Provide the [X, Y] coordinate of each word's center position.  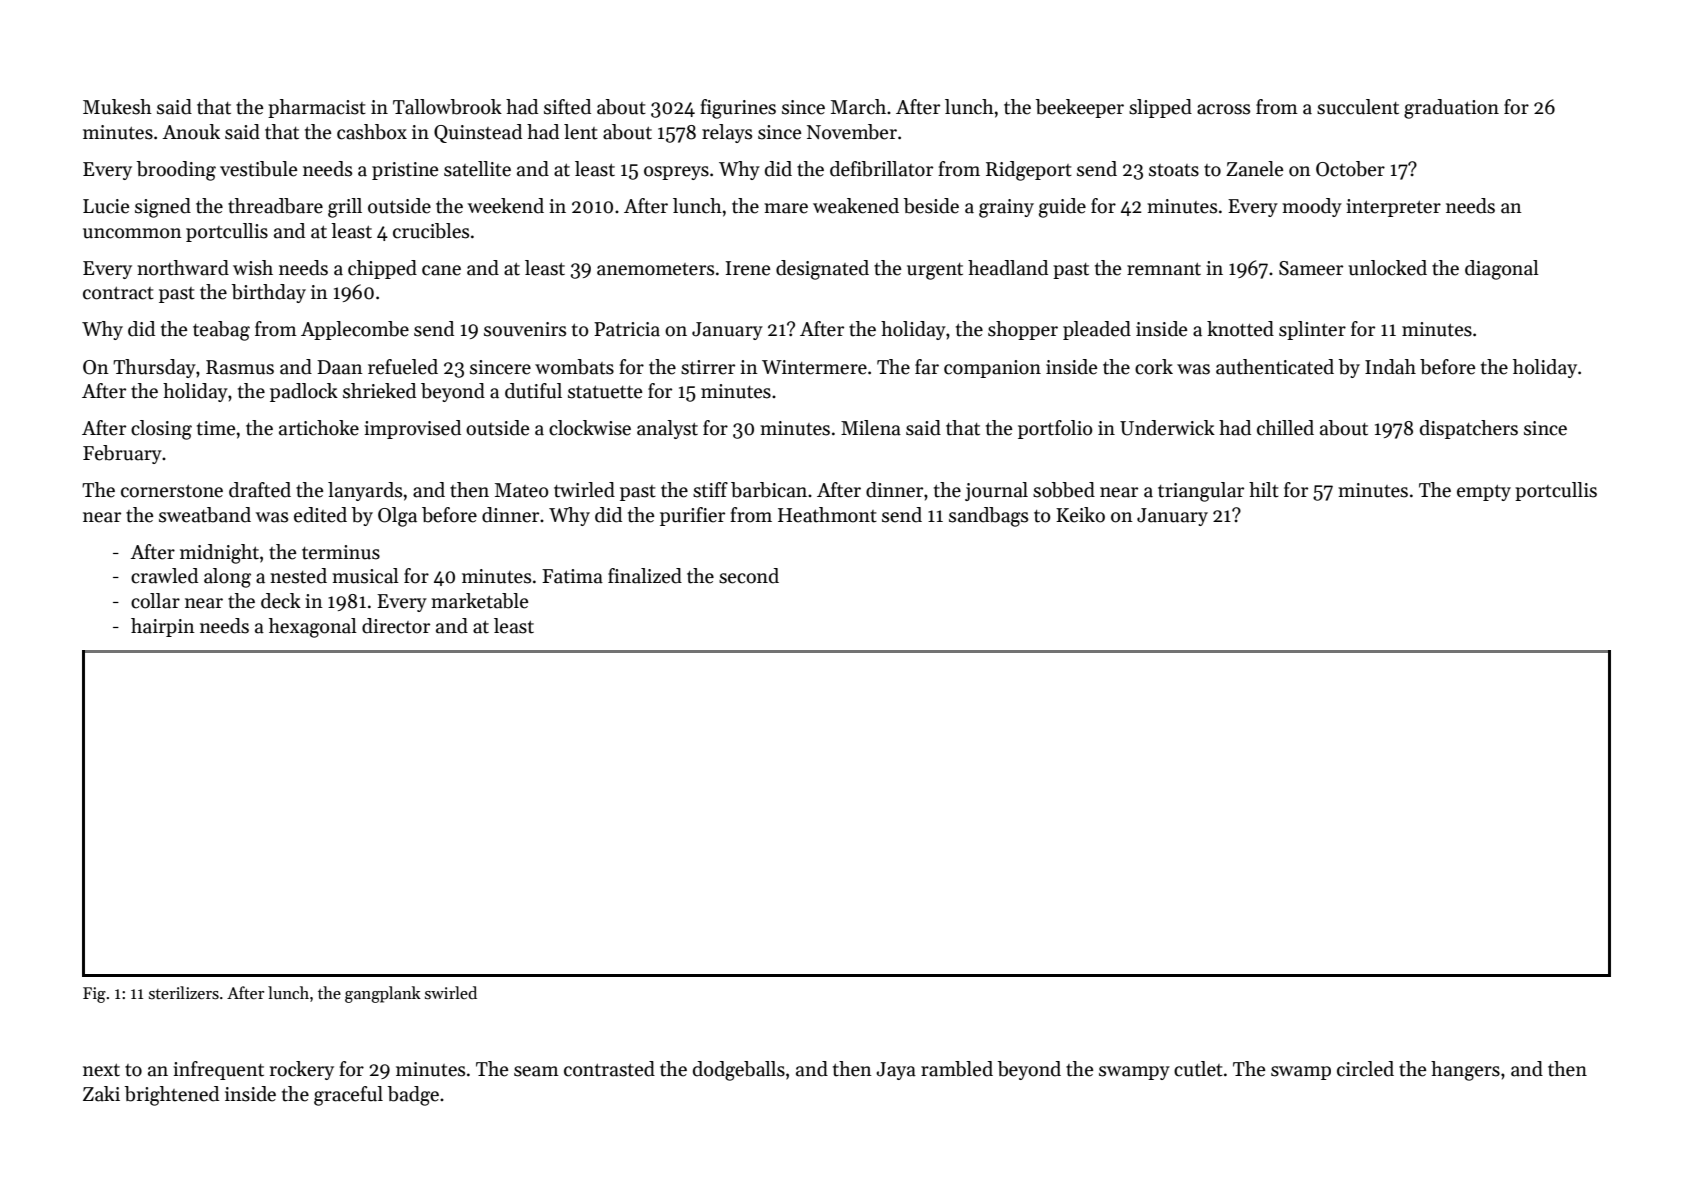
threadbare [275, 206]
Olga [397, 517]
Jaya [896, 1071]
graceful [348, 1096]
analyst [667, 429]
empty [1484, 493]
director [396, 626]
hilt [1264, 490]
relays [727, 133]
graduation [1451, 109]
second [749, 576]
